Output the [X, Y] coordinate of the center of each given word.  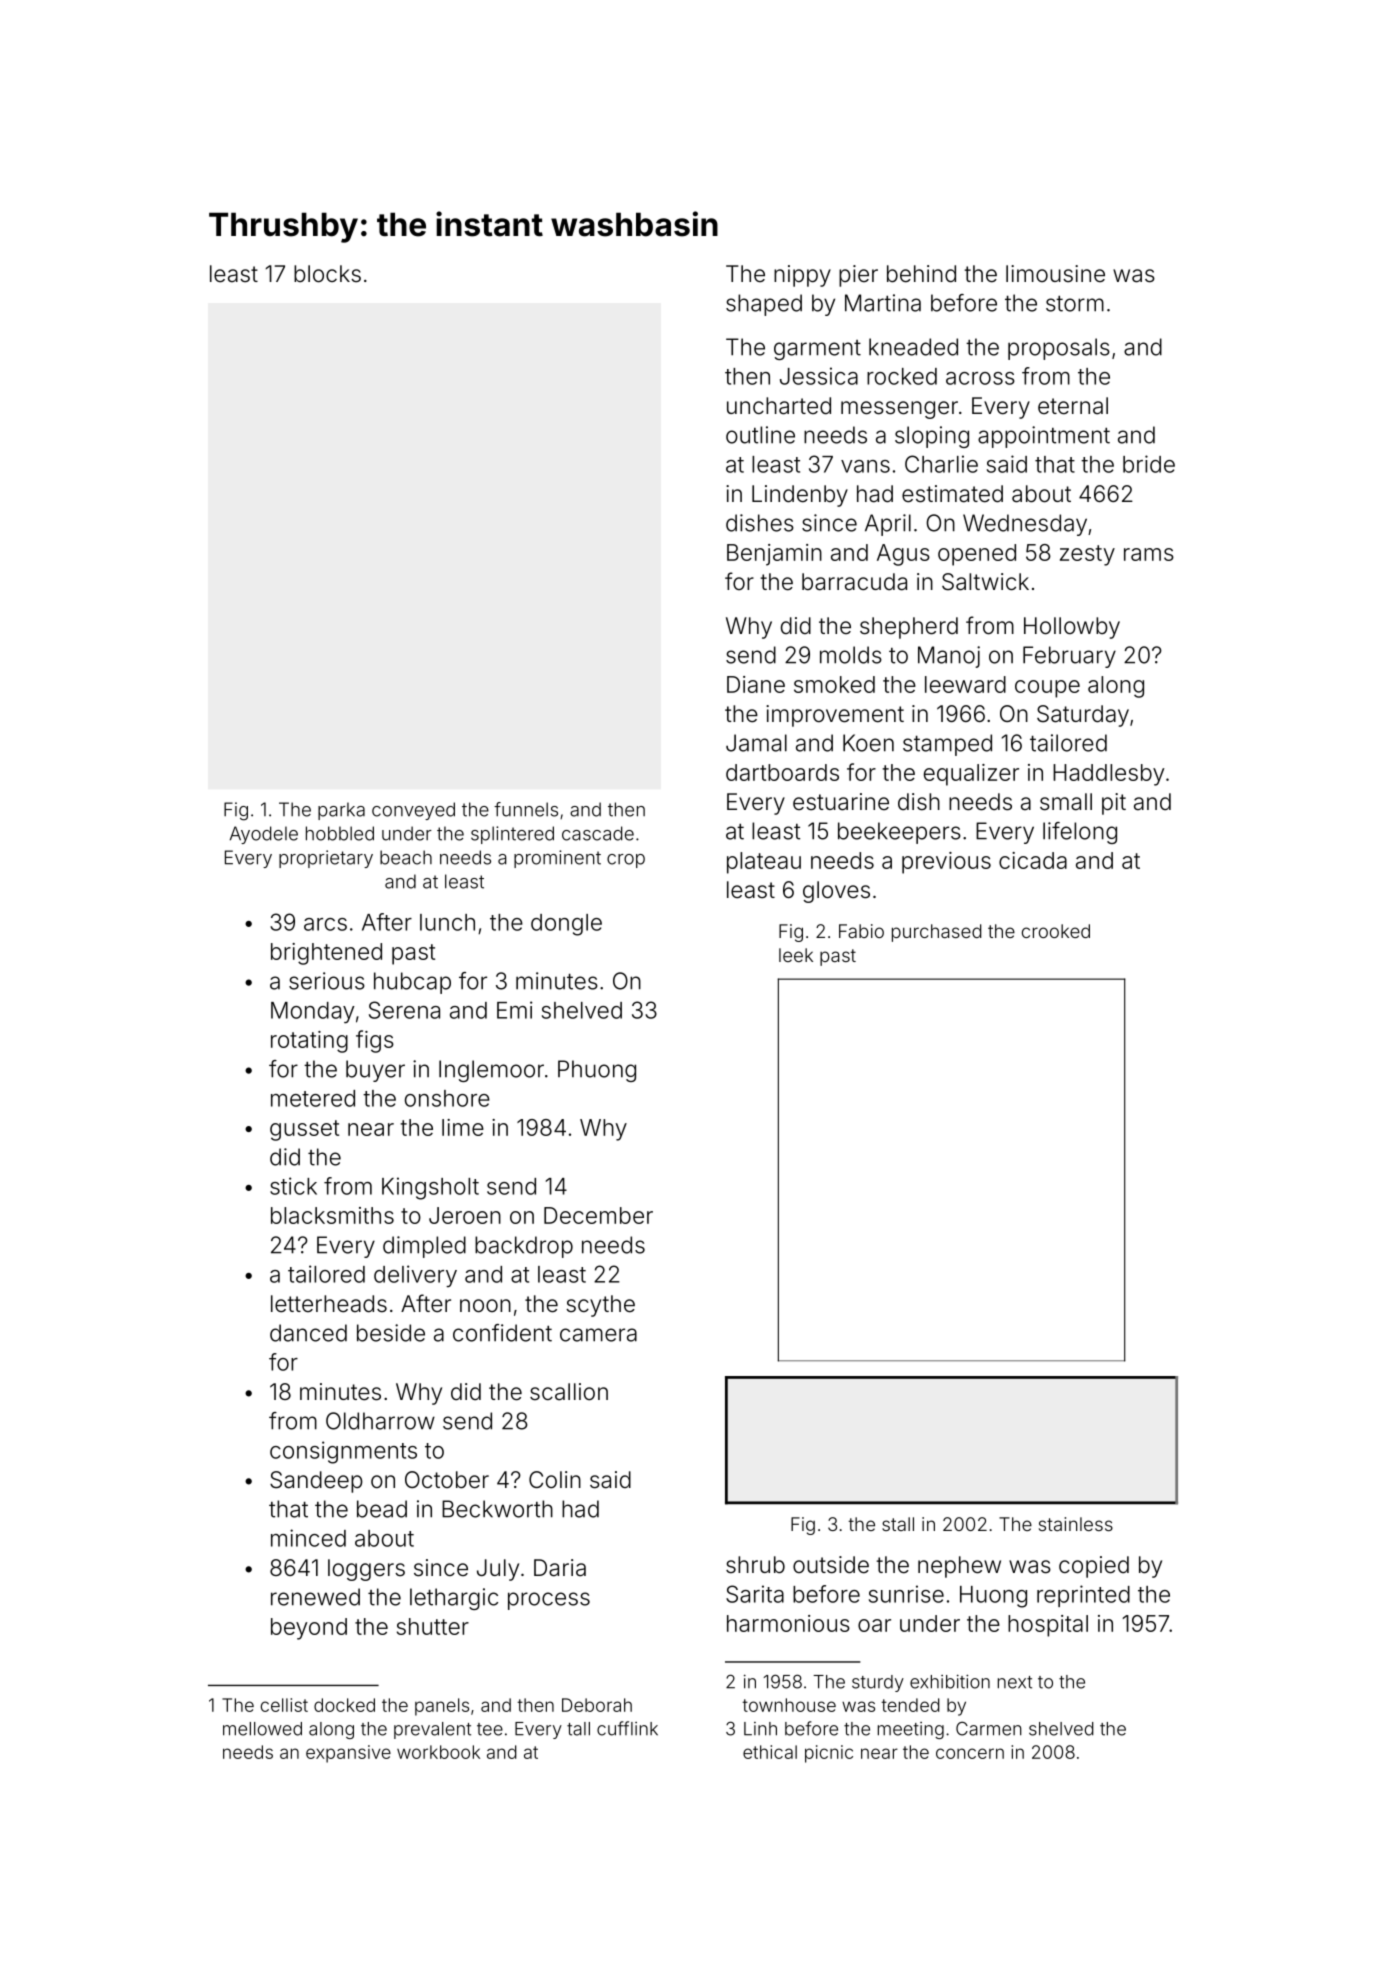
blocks [327, 274]
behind [921, 274]
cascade [598, 833]
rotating [309, 1042]
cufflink [627, 1728]
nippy [802, 276]
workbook [438, 1752]
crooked [1056, 931]
